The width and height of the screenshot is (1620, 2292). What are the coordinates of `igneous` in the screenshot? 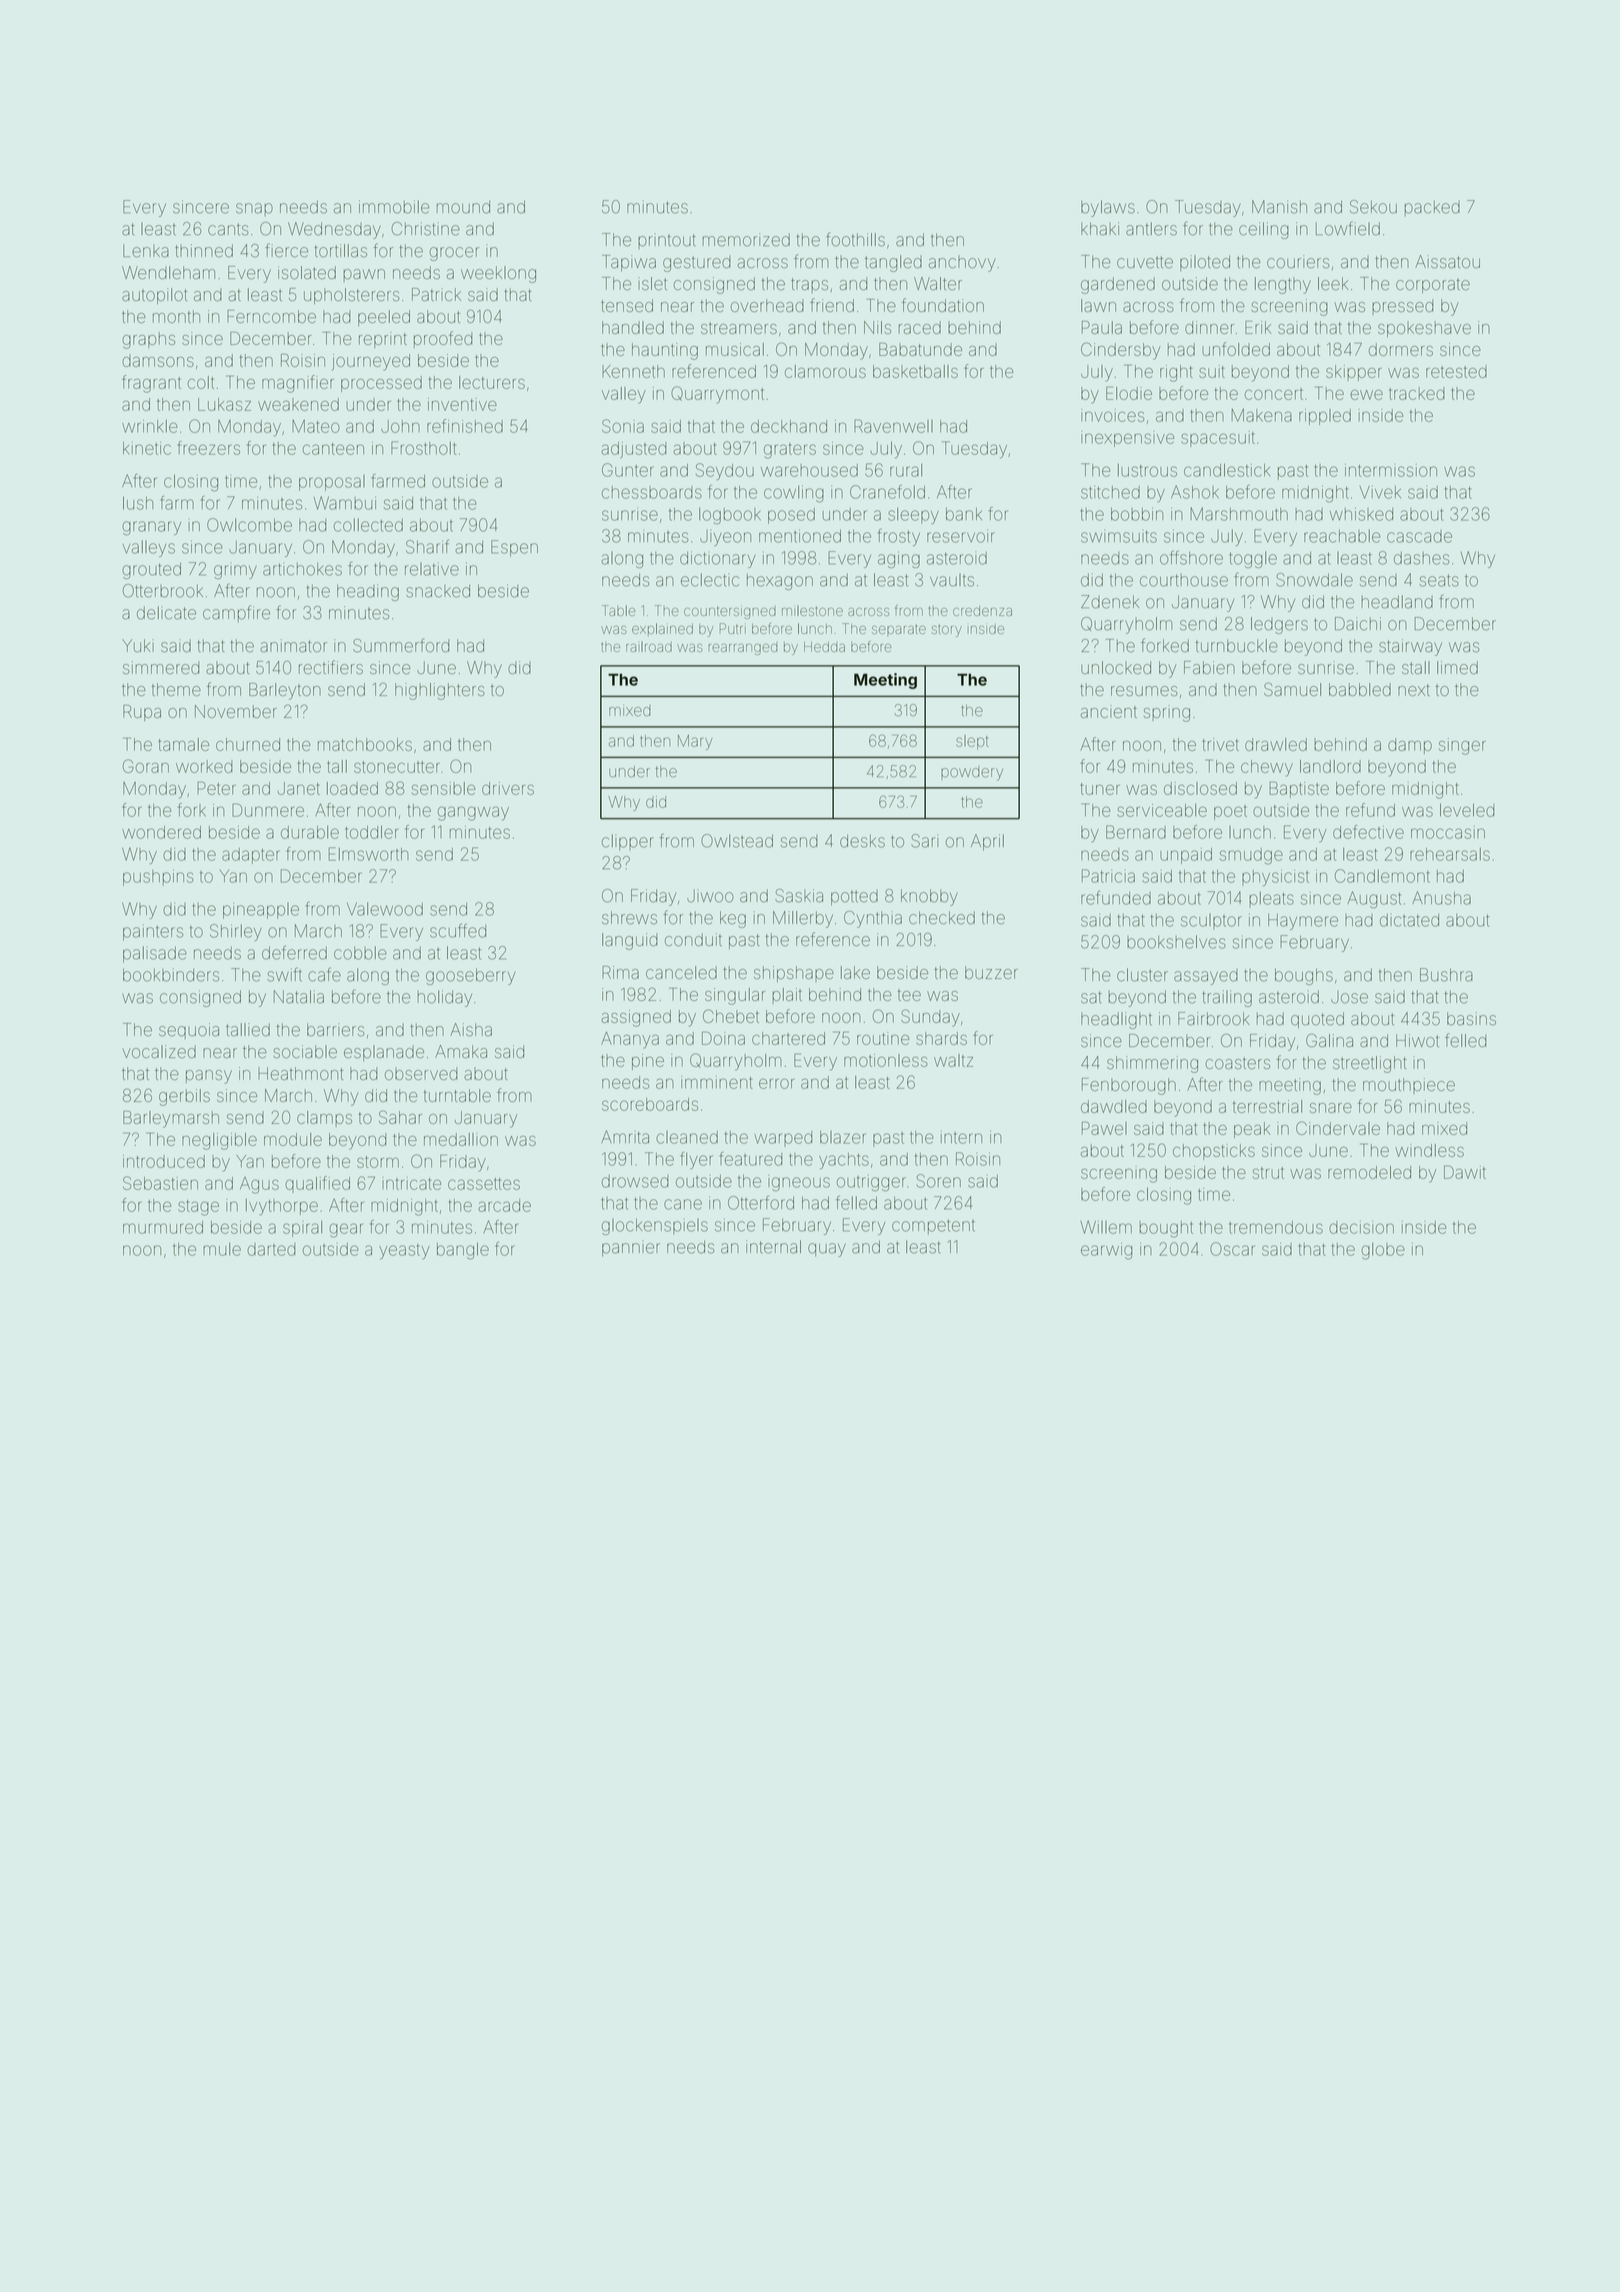 It's located at (799, 1184).
